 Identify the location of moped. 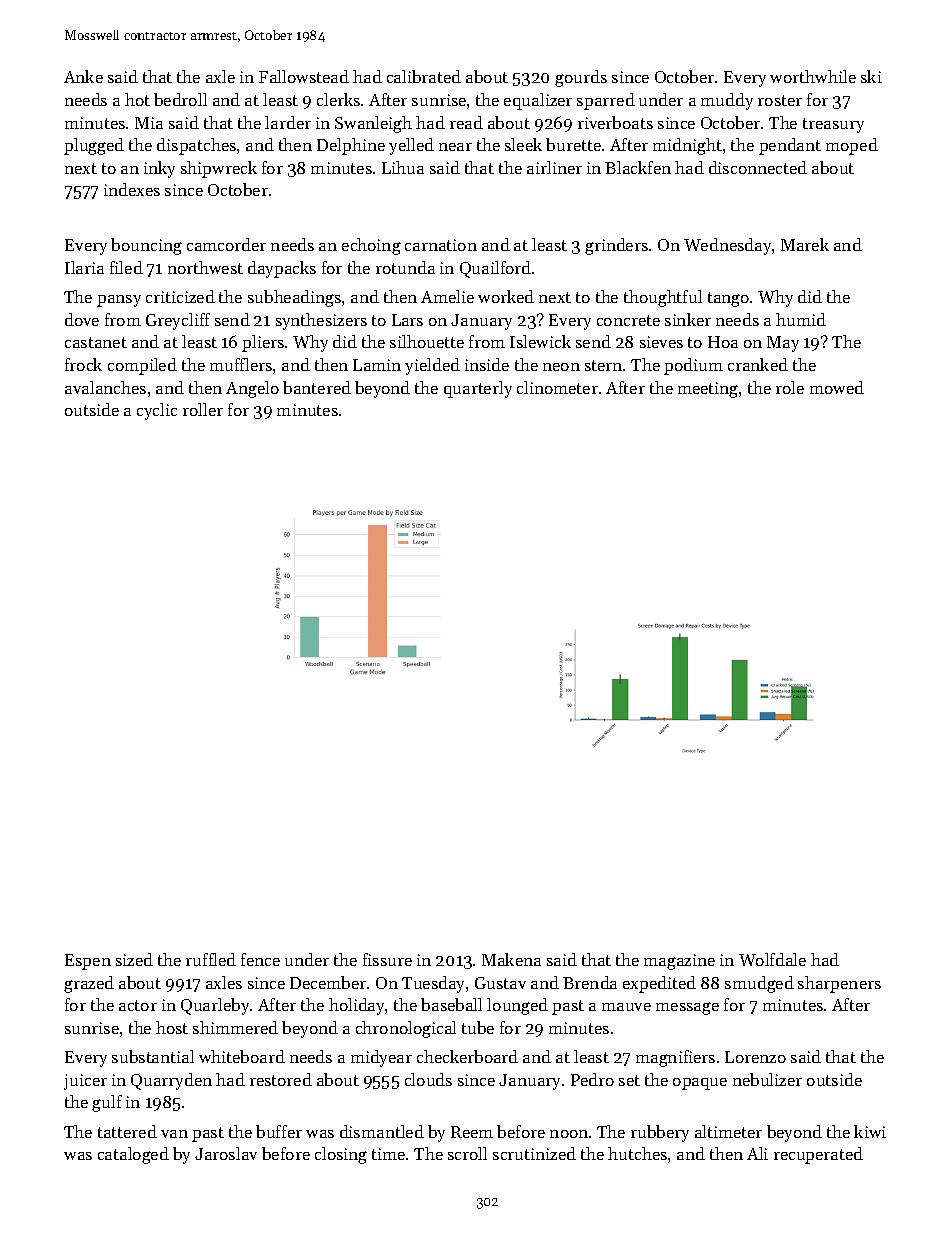
(852, 146).
